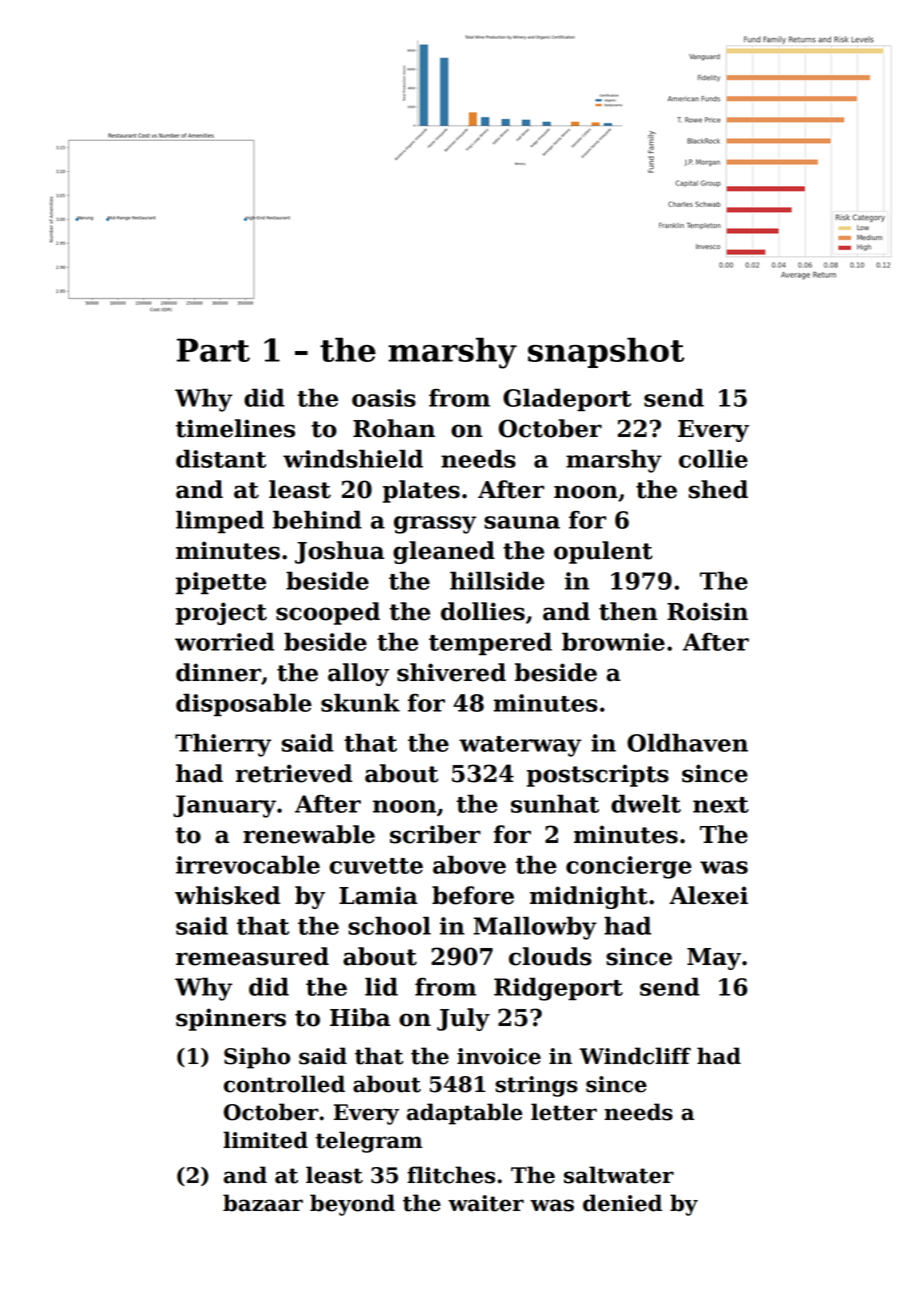 The width and height of the screenshot is (924, 1311). What do you see at coordinates (606, 352) in the screenshot?
I see `snapshot` at bounding box center [606, 352].
